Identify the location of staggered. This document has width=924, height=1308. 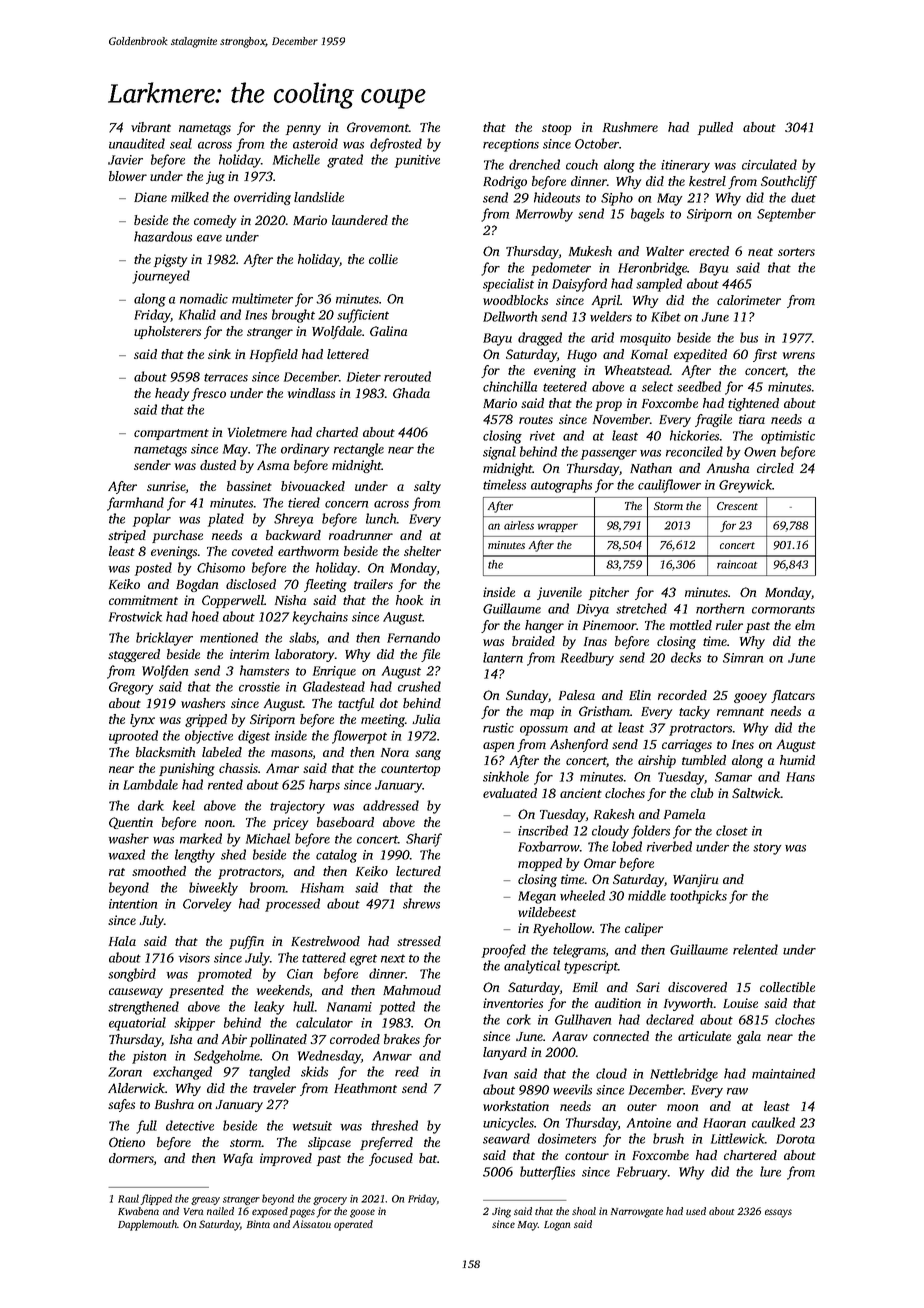
(134, 655).
